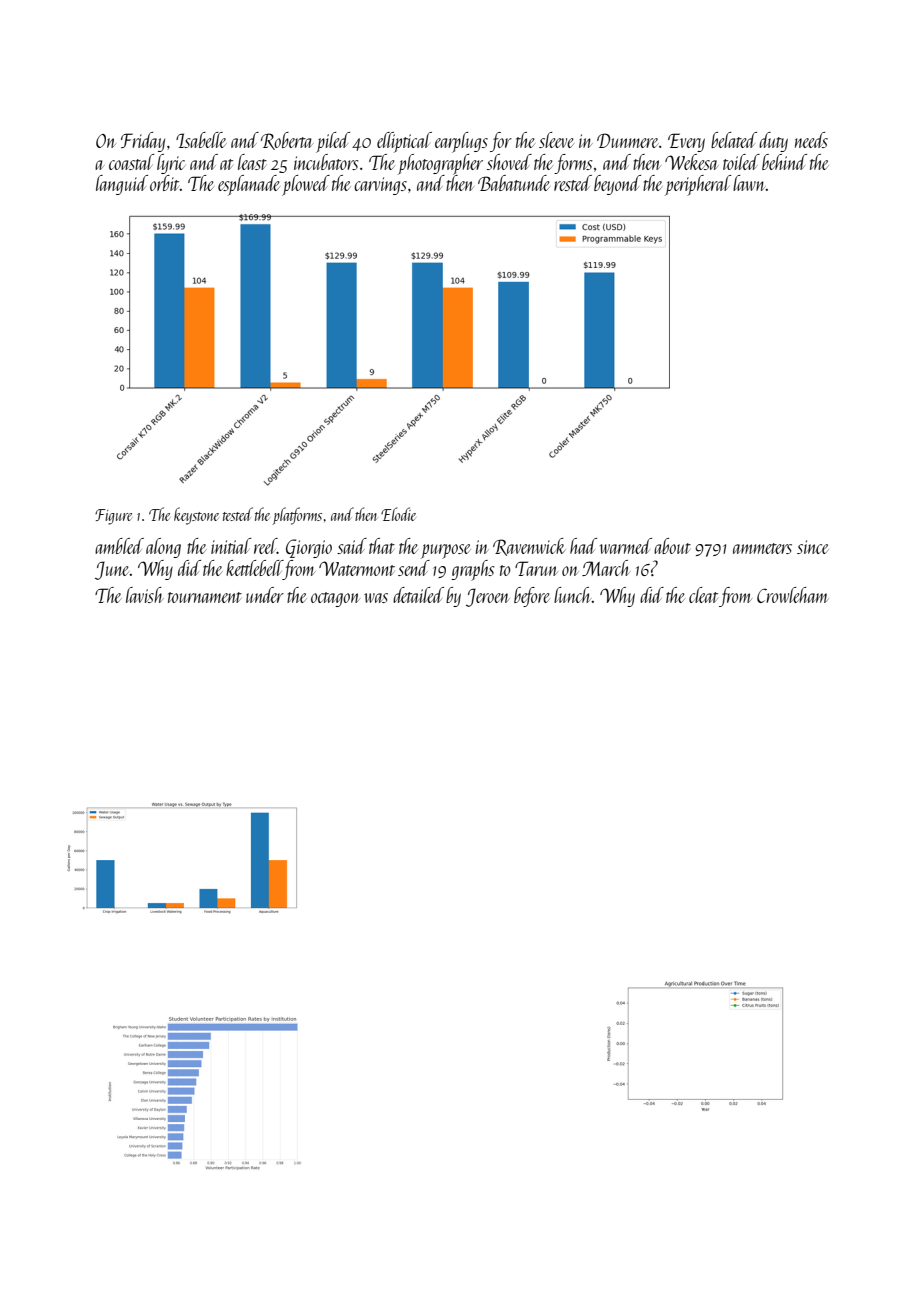  Describe the element at coordinates (398, 514) in the screenshot. I see `Elodie` at that location.
